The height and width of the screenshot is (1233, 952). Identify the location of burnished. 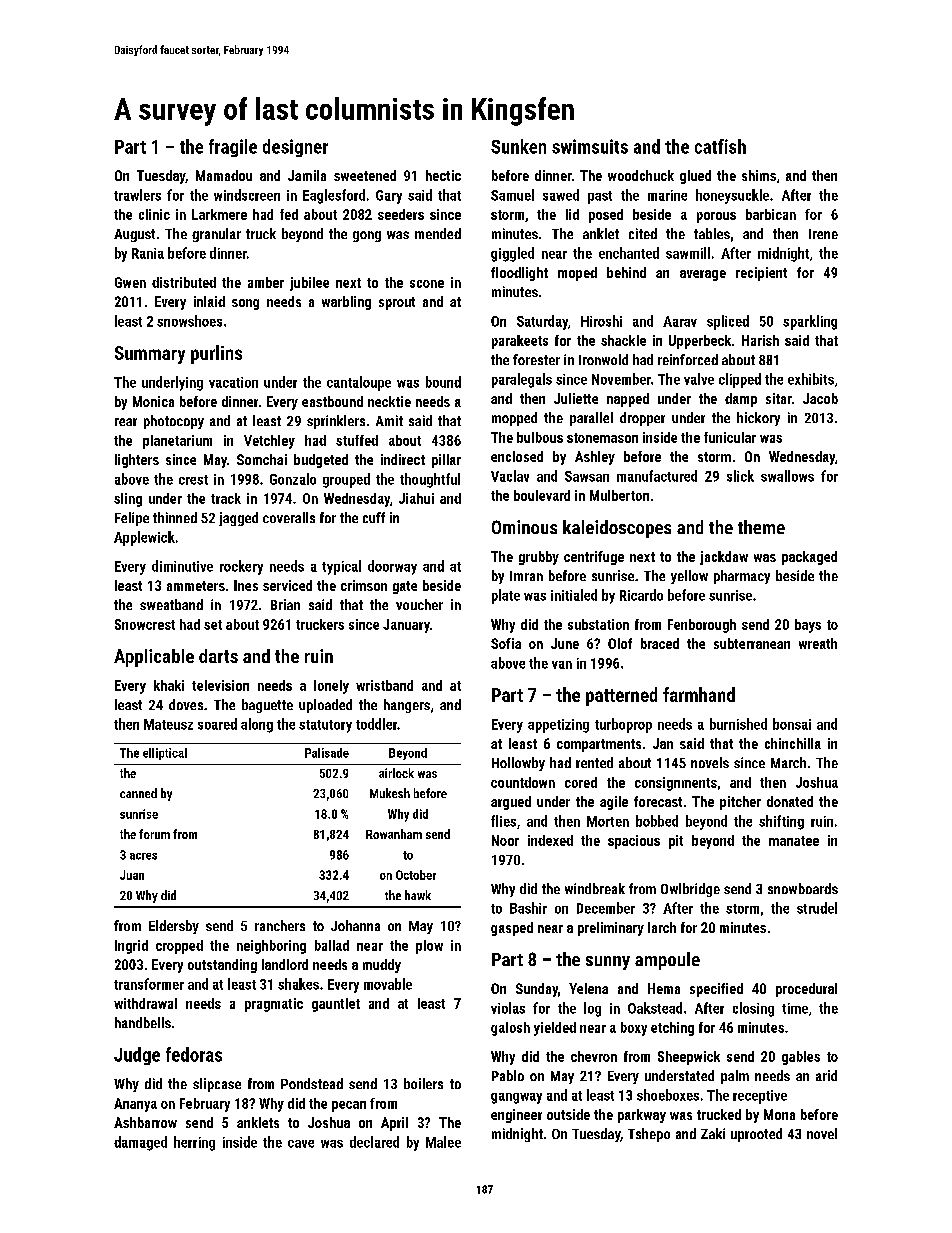
(738, 724).
